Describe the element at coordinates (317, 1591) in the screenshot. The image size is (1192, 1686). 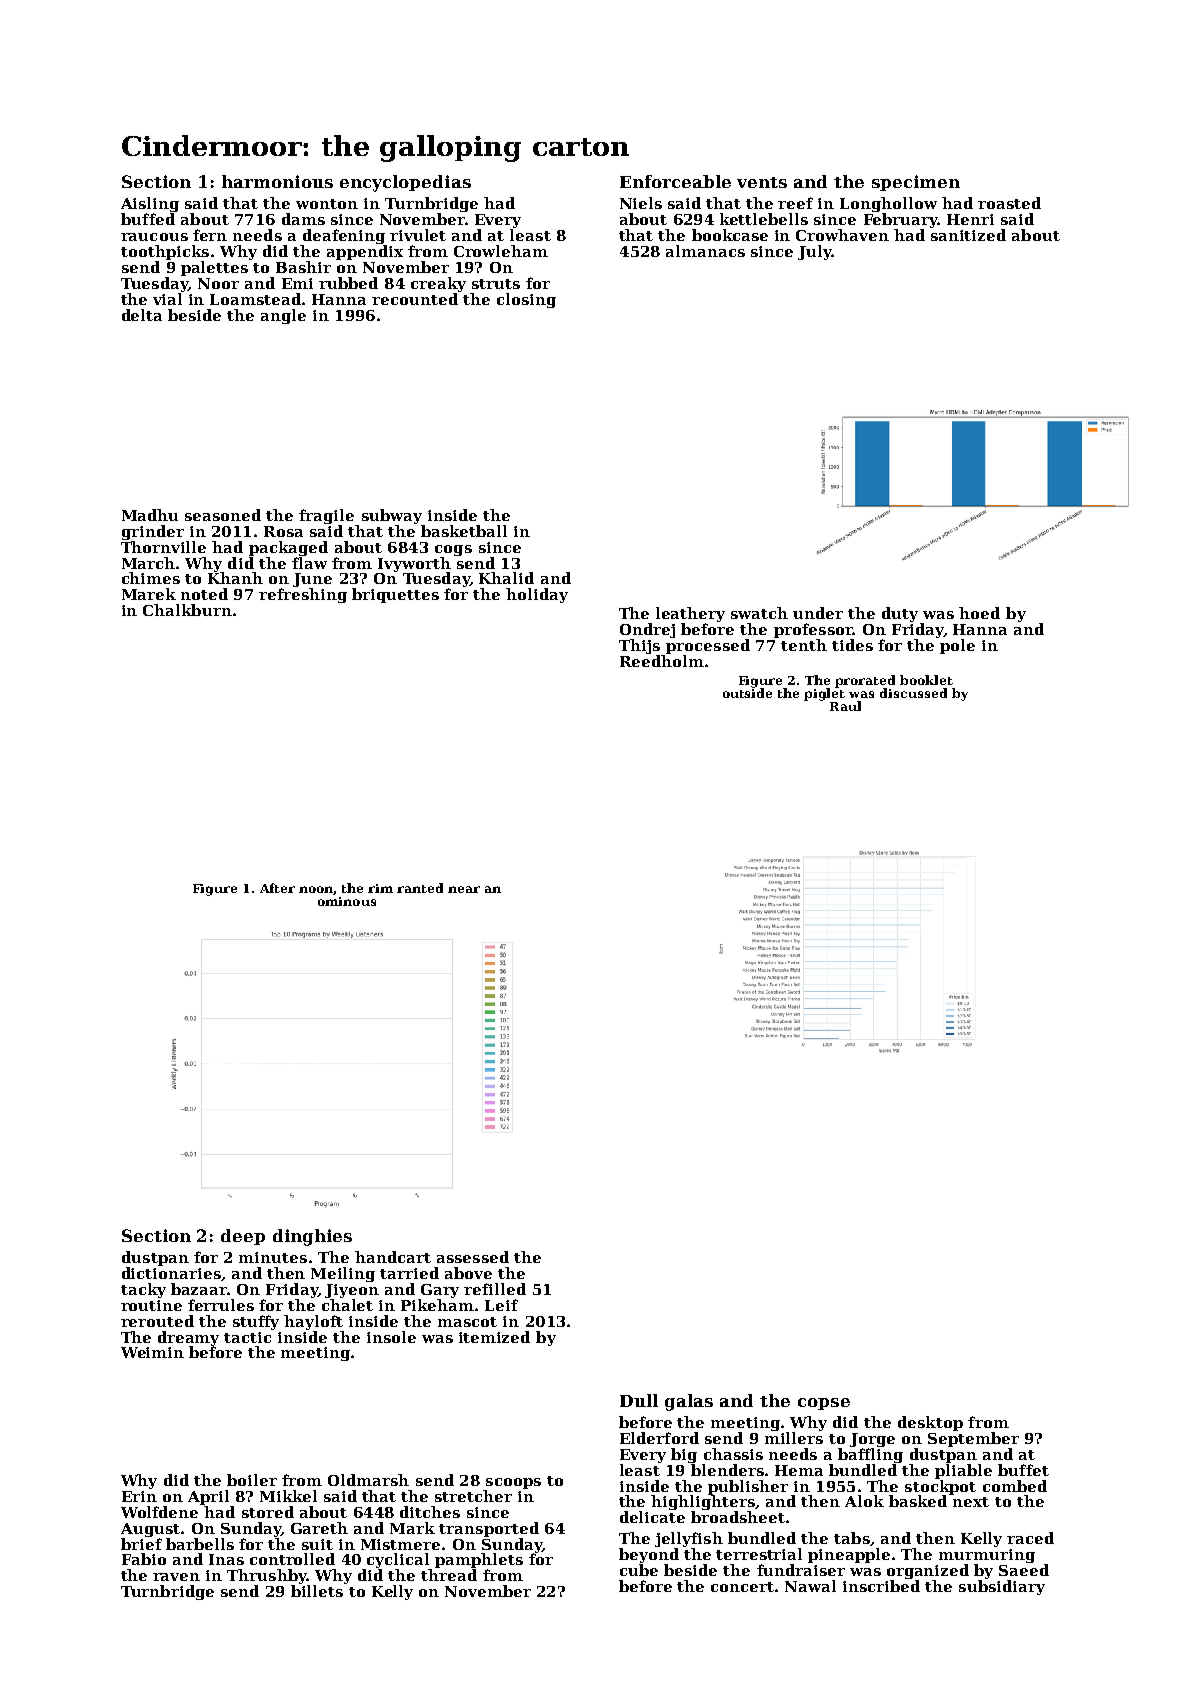
I see `billets` at that location.
